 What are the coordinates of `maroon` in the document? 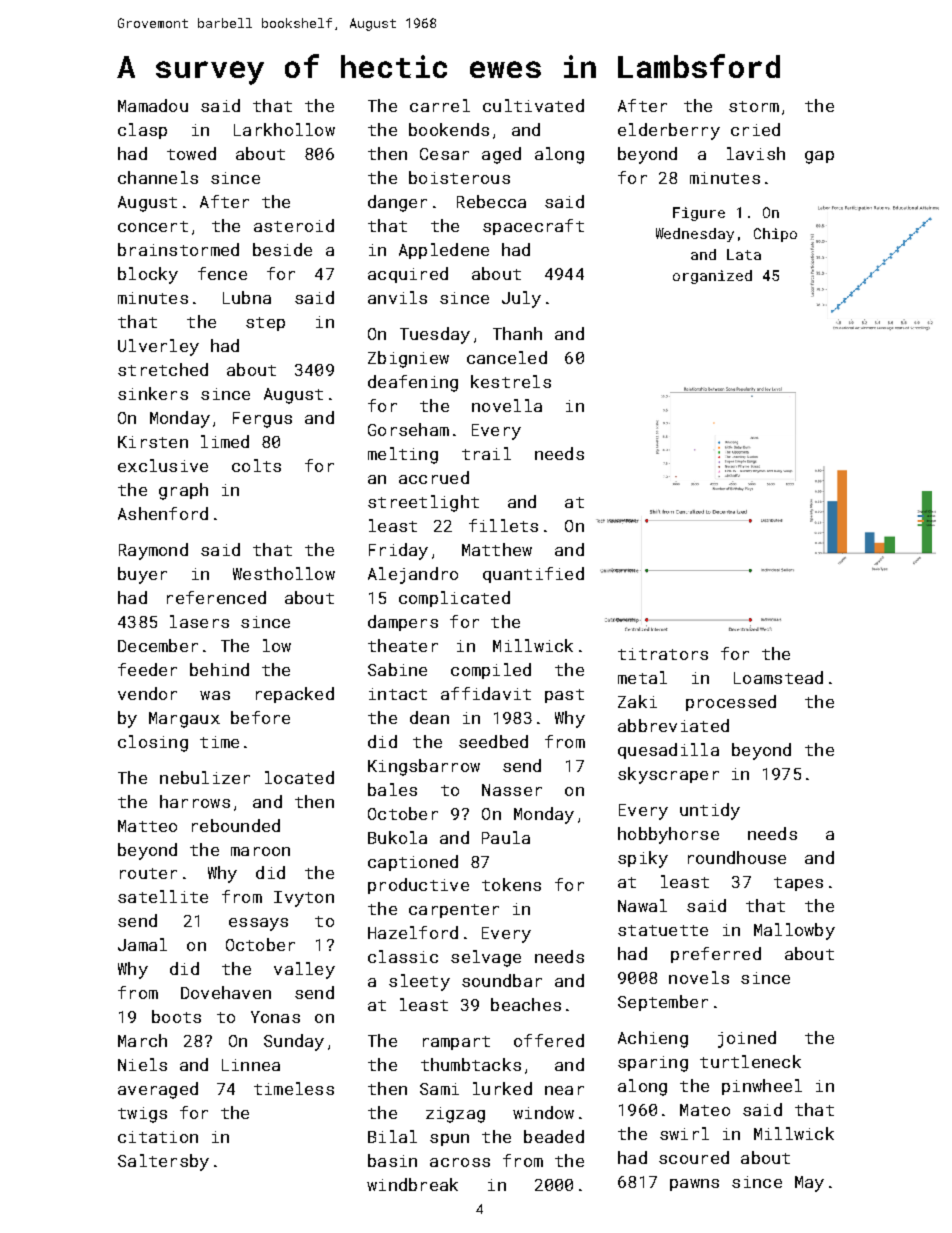 It's located at (260, 851).
